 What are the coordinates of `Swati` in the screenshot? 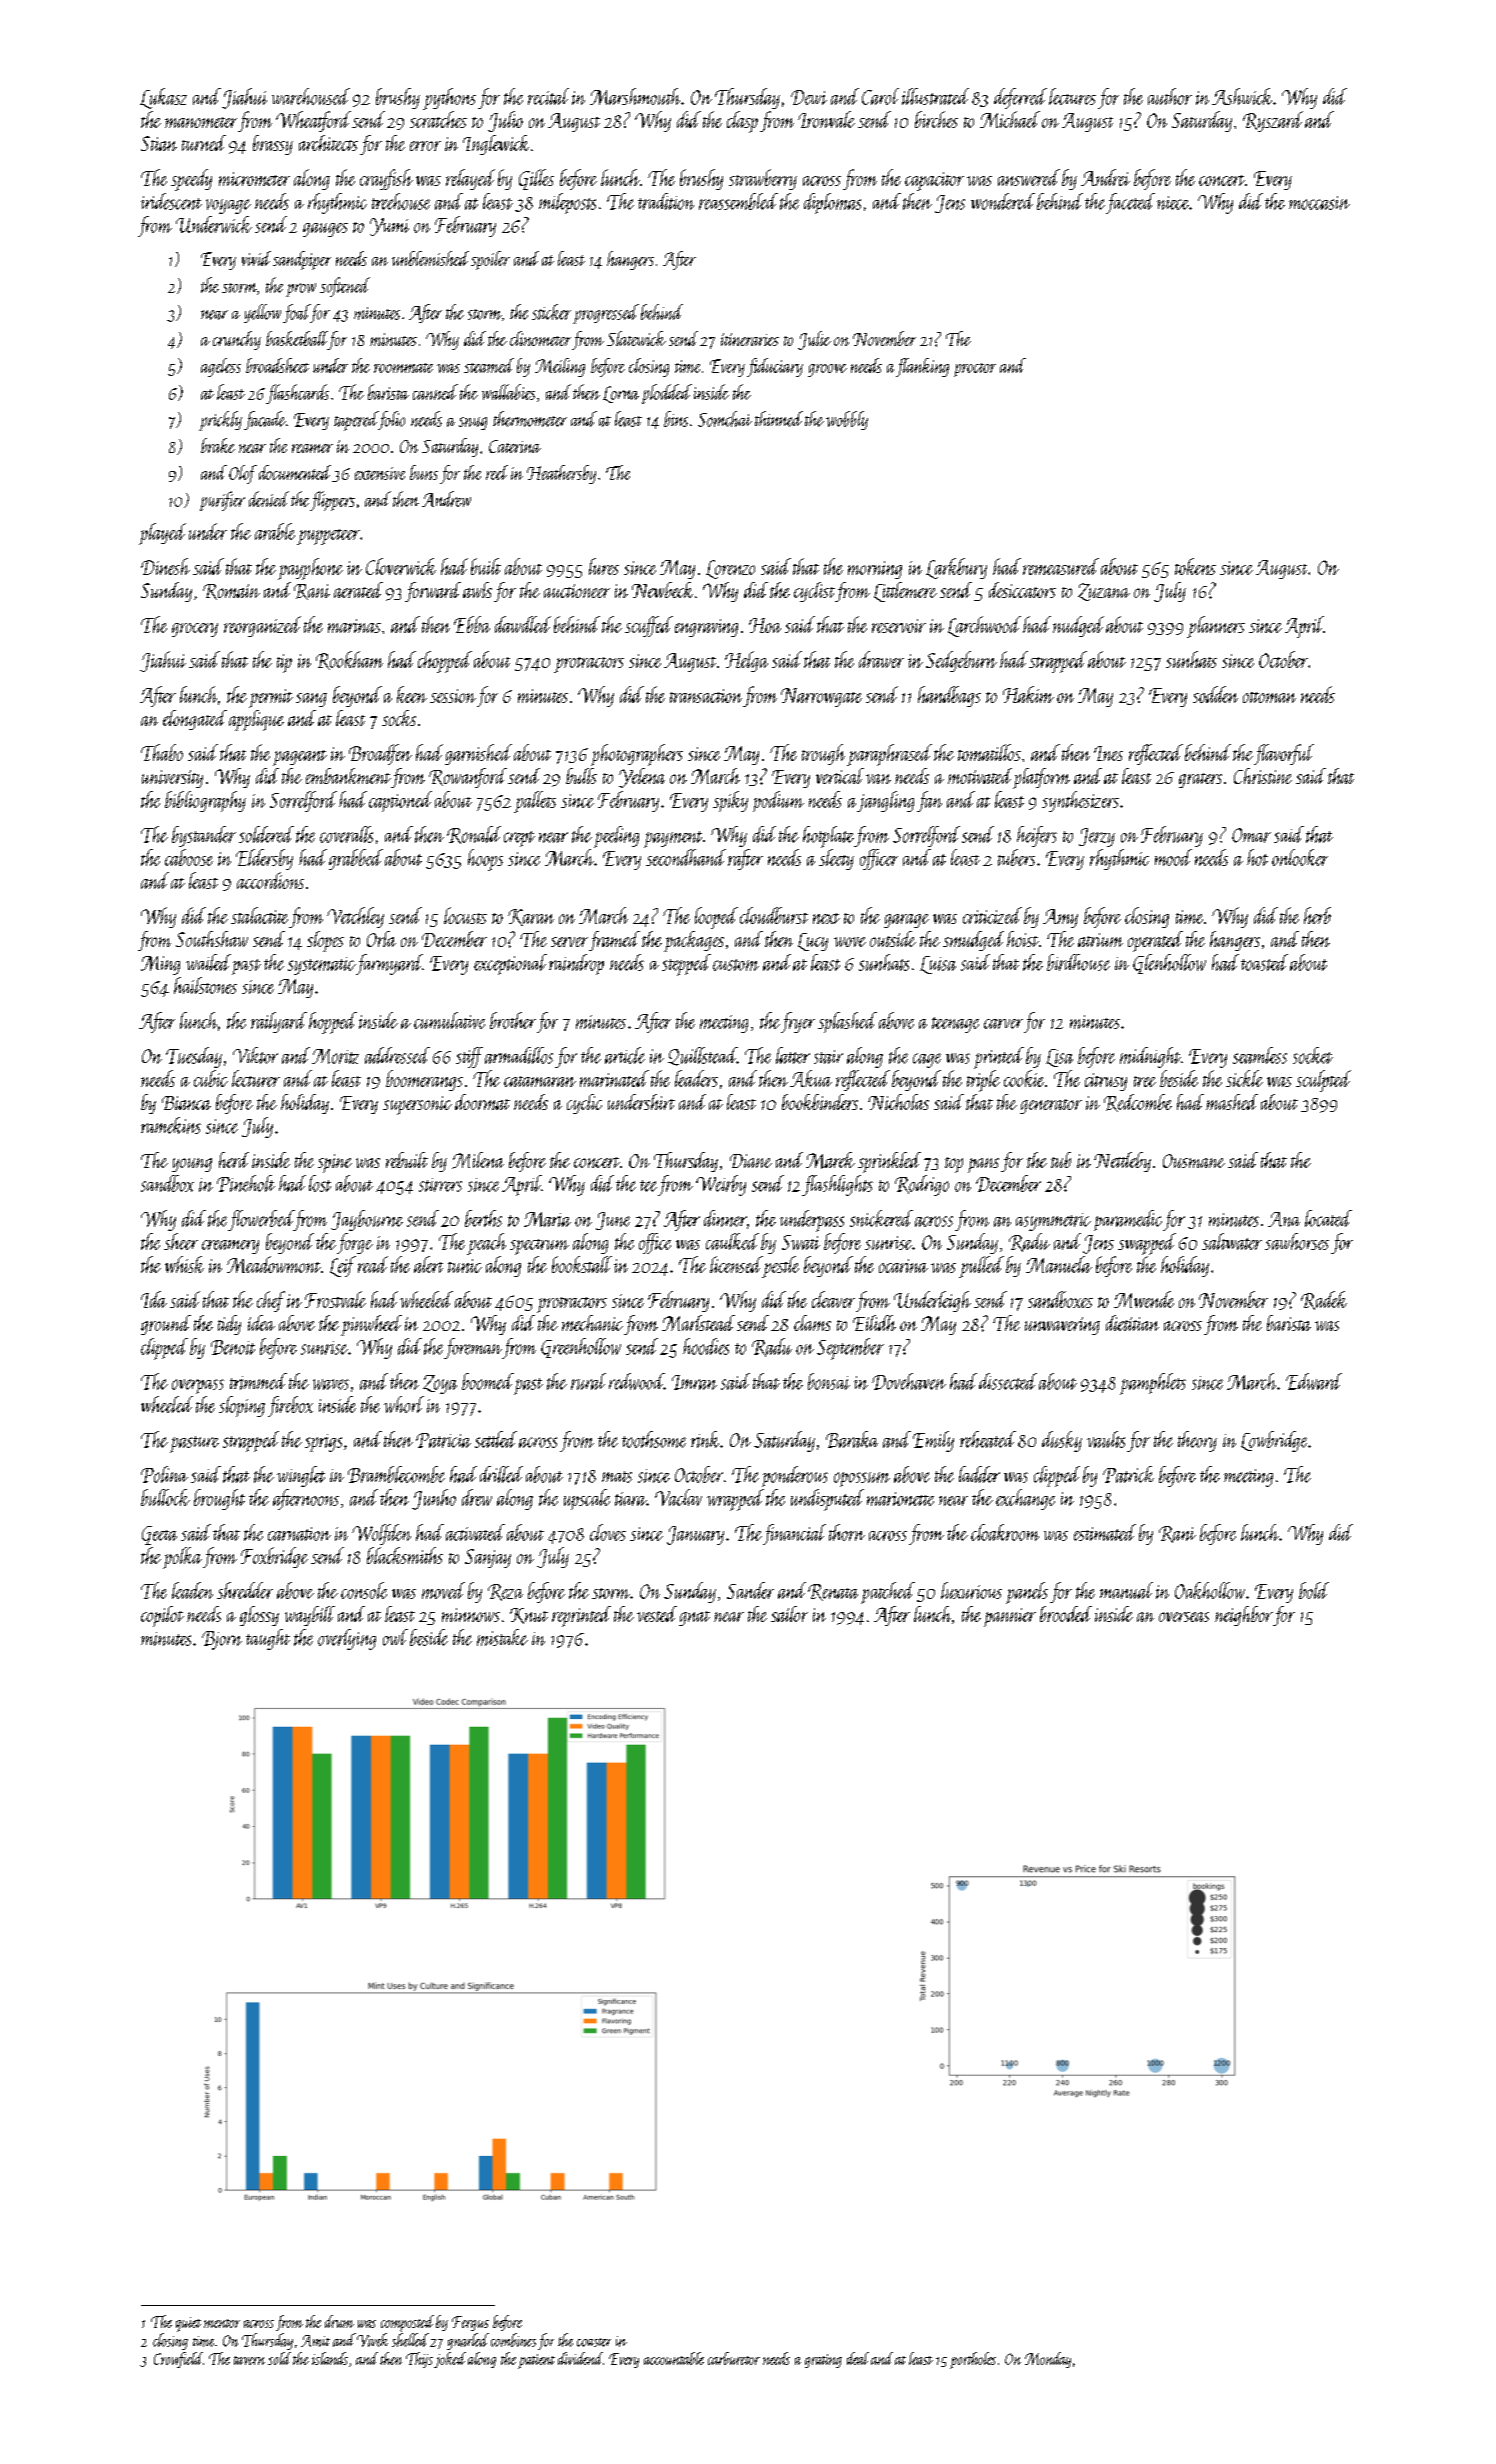 It's located at (801, 1242).
